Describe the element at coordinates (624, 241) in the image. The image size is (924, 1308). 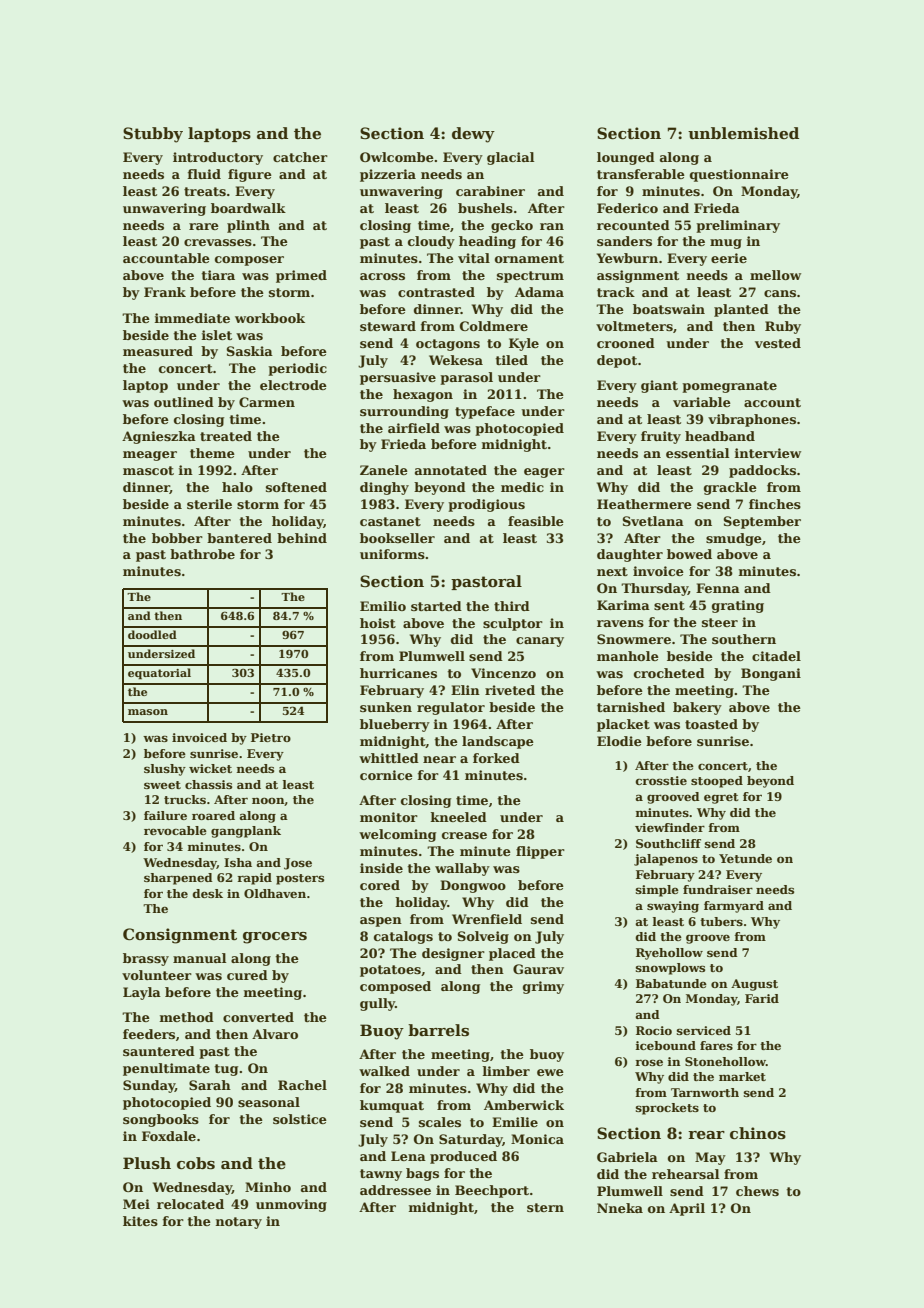
I see `sanders` at that location.
